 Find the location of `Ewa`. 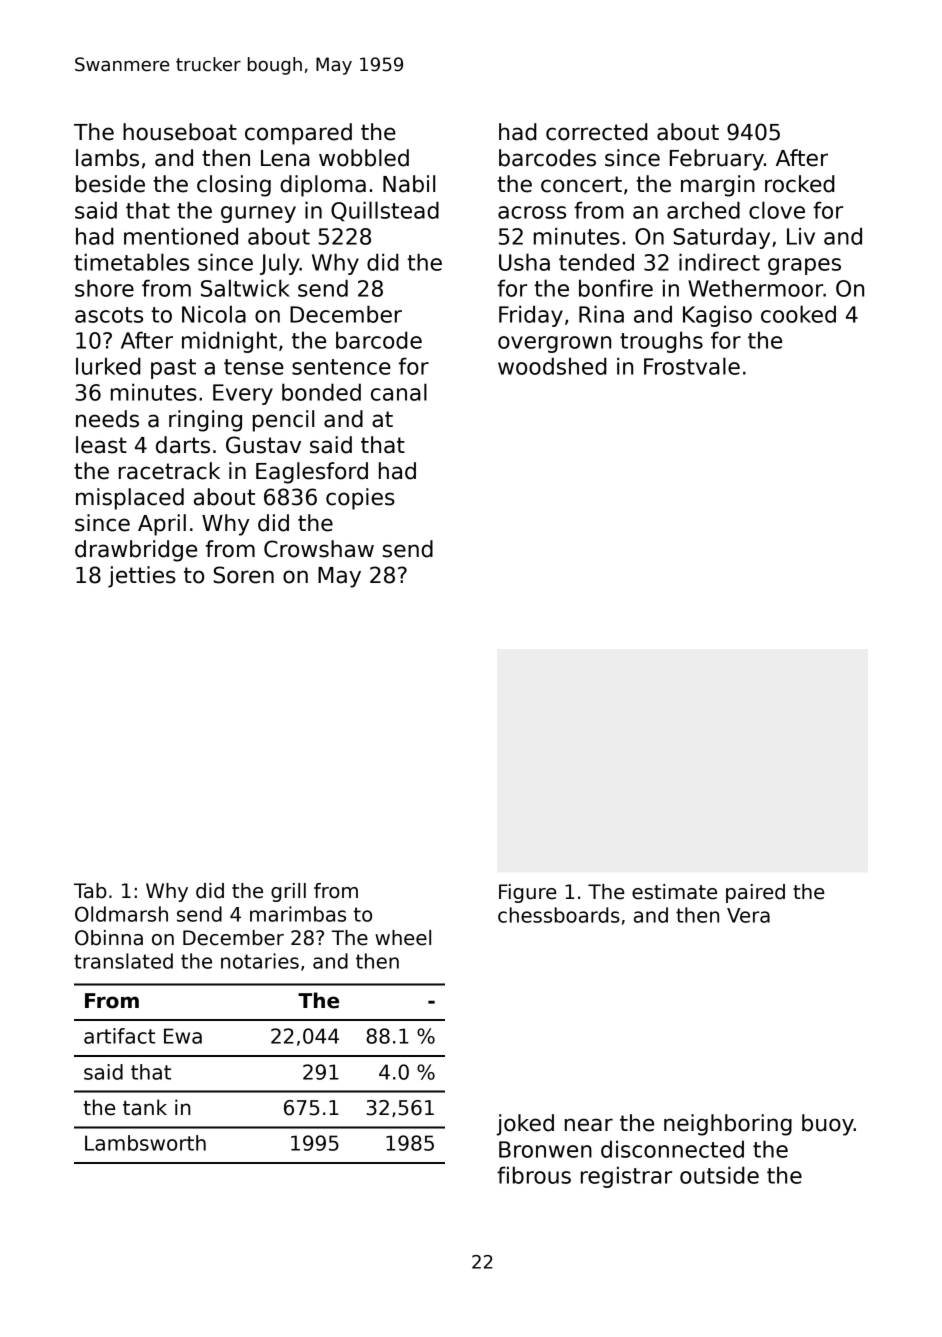

Ewa is located at coordinates (183, 1036).
